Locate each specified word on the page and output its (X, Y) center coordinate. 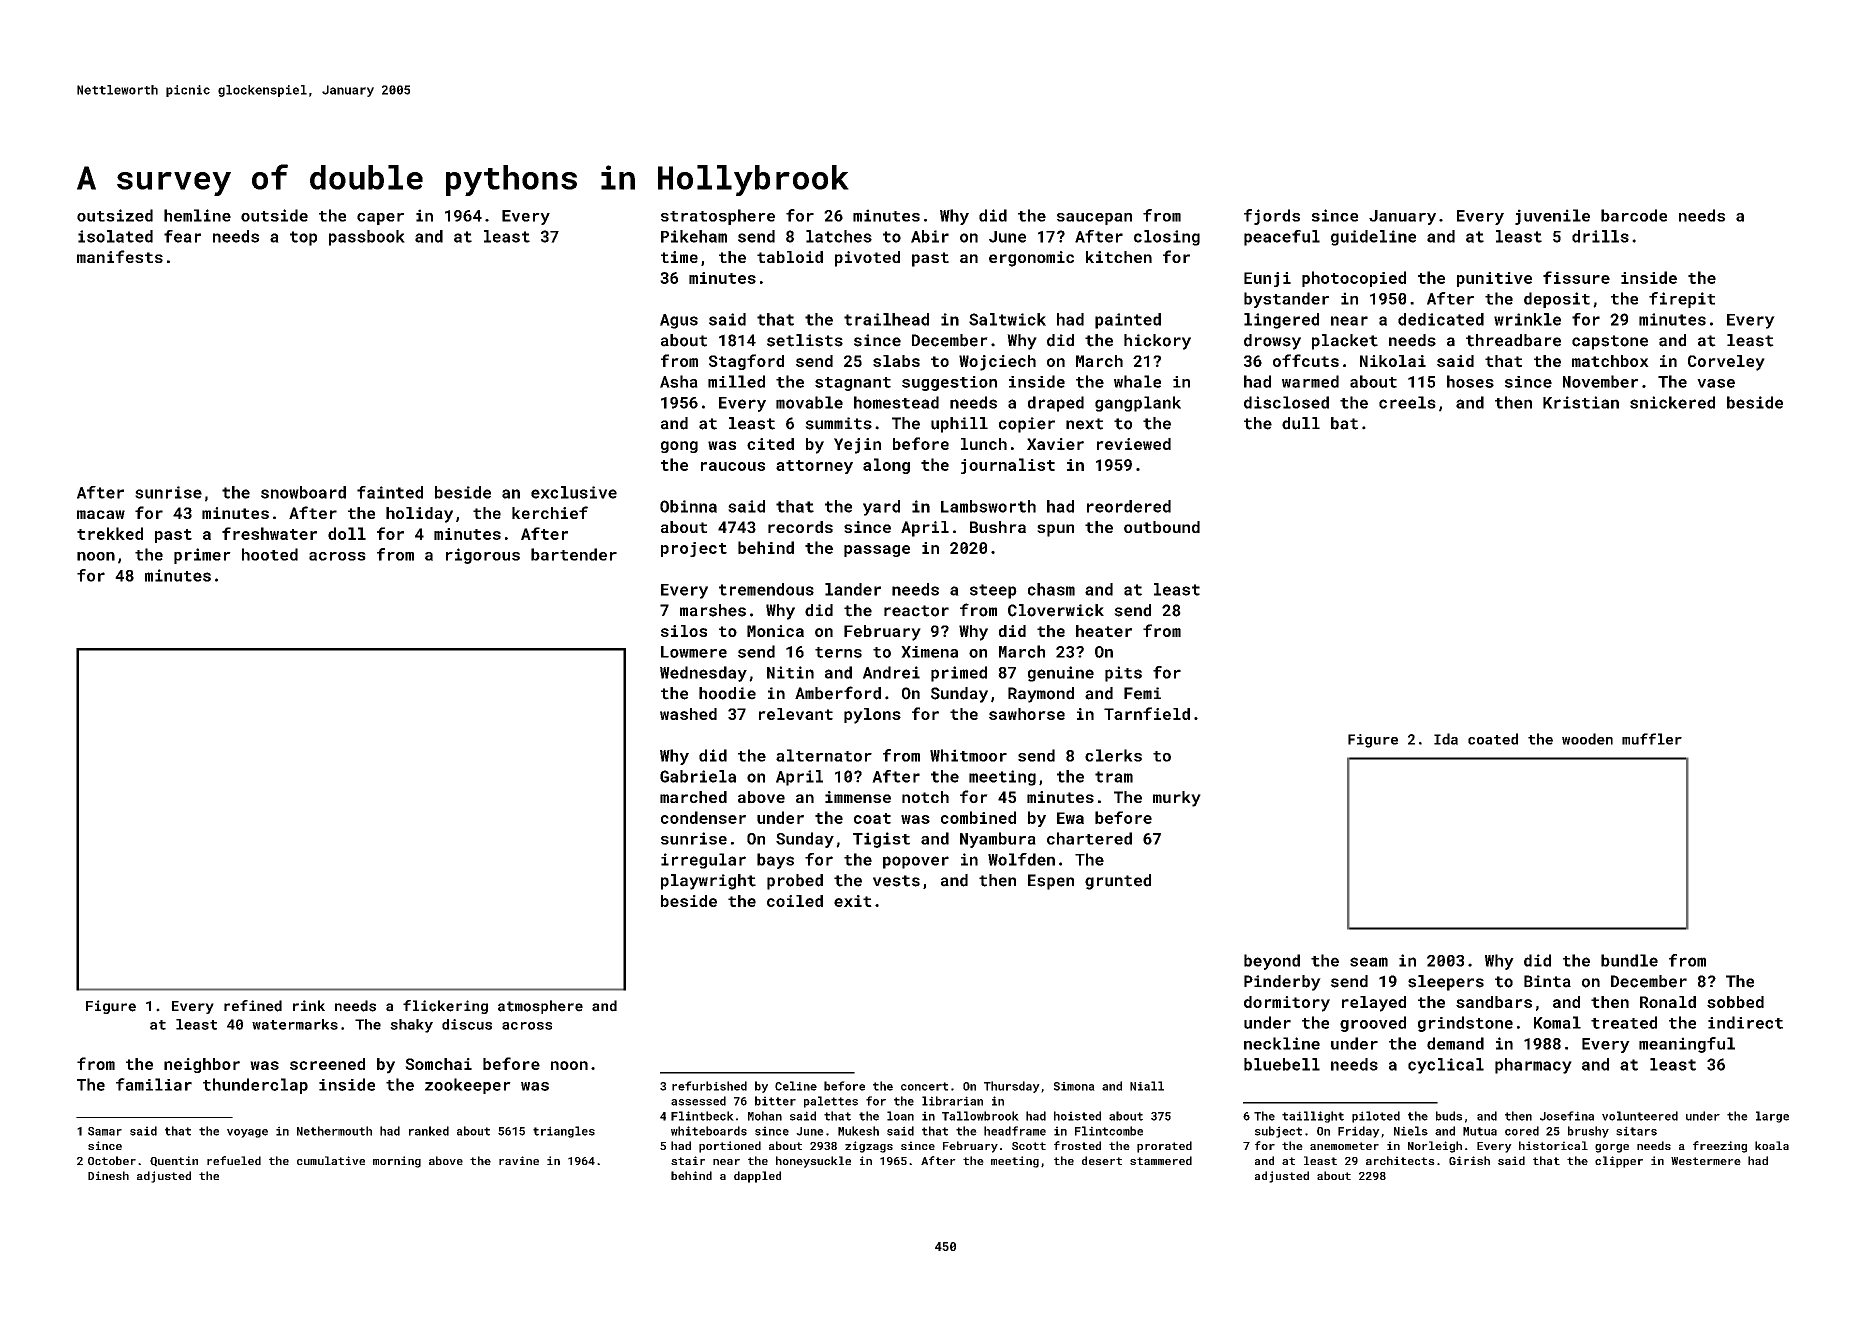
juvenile (1552, 217)
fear (182, 236)
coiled (795, 901)
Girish (1469, 1160)
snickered (1672, 402)
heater (1104, 631)
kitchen (1119, 257)
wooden (1587, 739)
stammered (1161, 1160)
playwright (708, 882)
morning (397, 1162)
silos (684, 631)
